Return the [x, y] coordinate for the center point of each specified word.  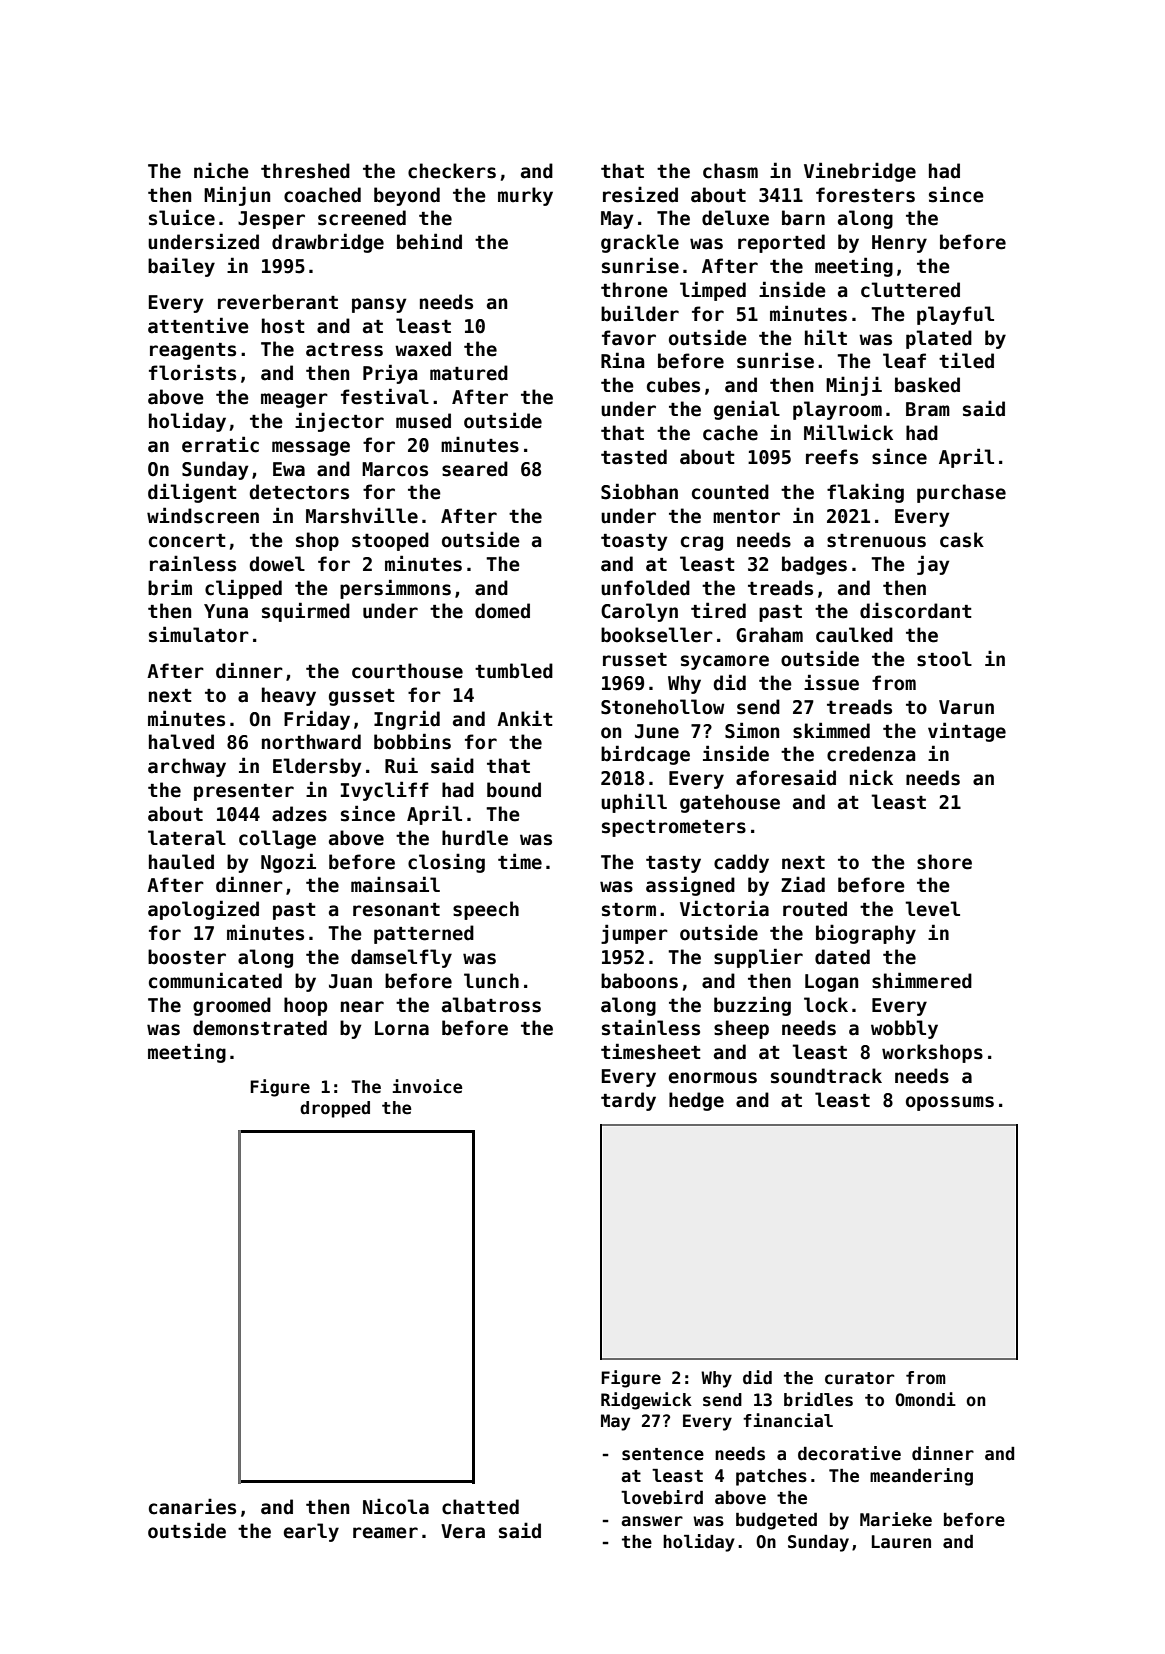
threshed [305, 171]
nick [871, 777]
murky [525, 196]
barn [803, 218]
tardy [628, 1101]
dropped [335, 1109]
